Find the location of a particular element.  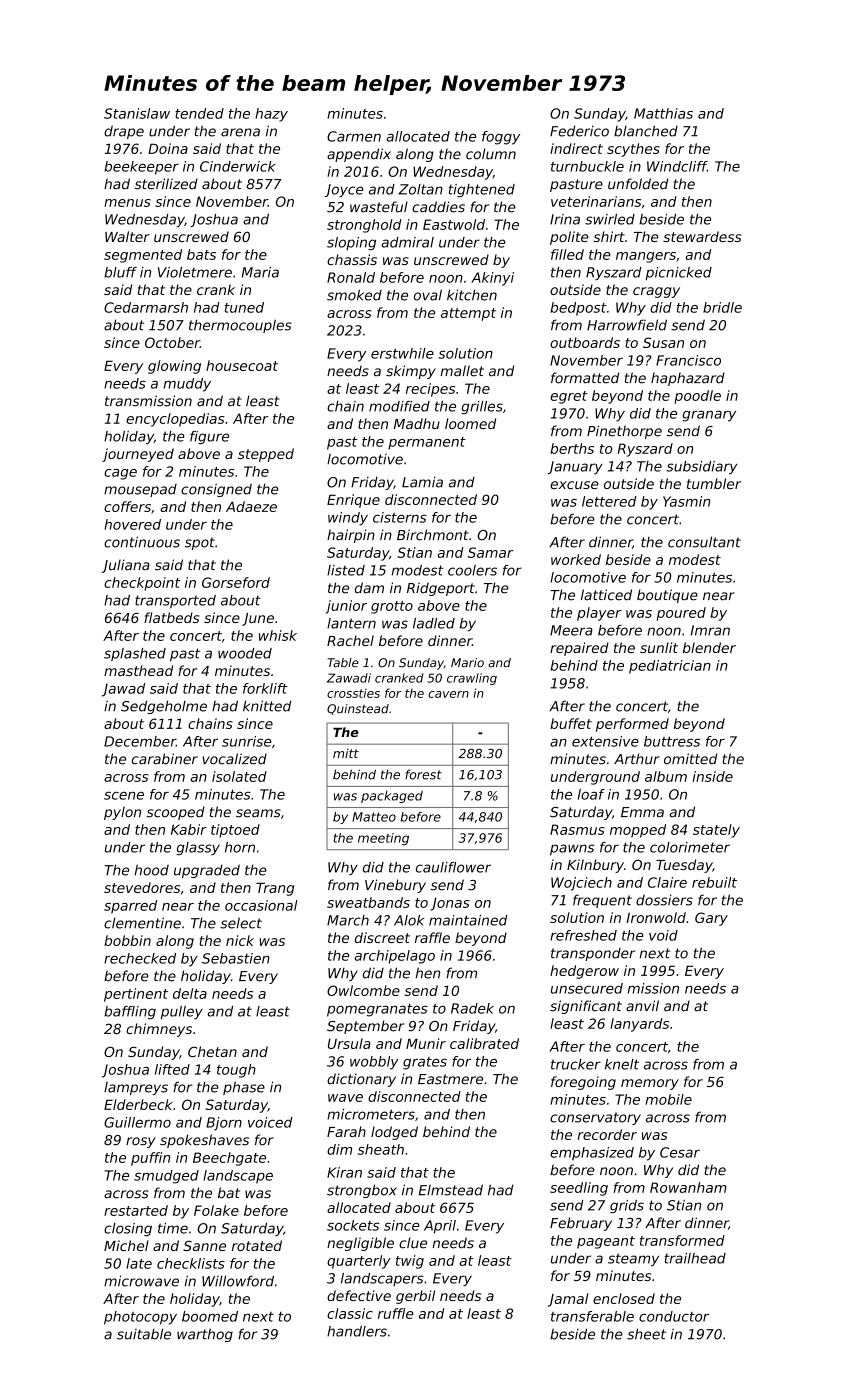

sunrise is located at coordinates (247, 741).
